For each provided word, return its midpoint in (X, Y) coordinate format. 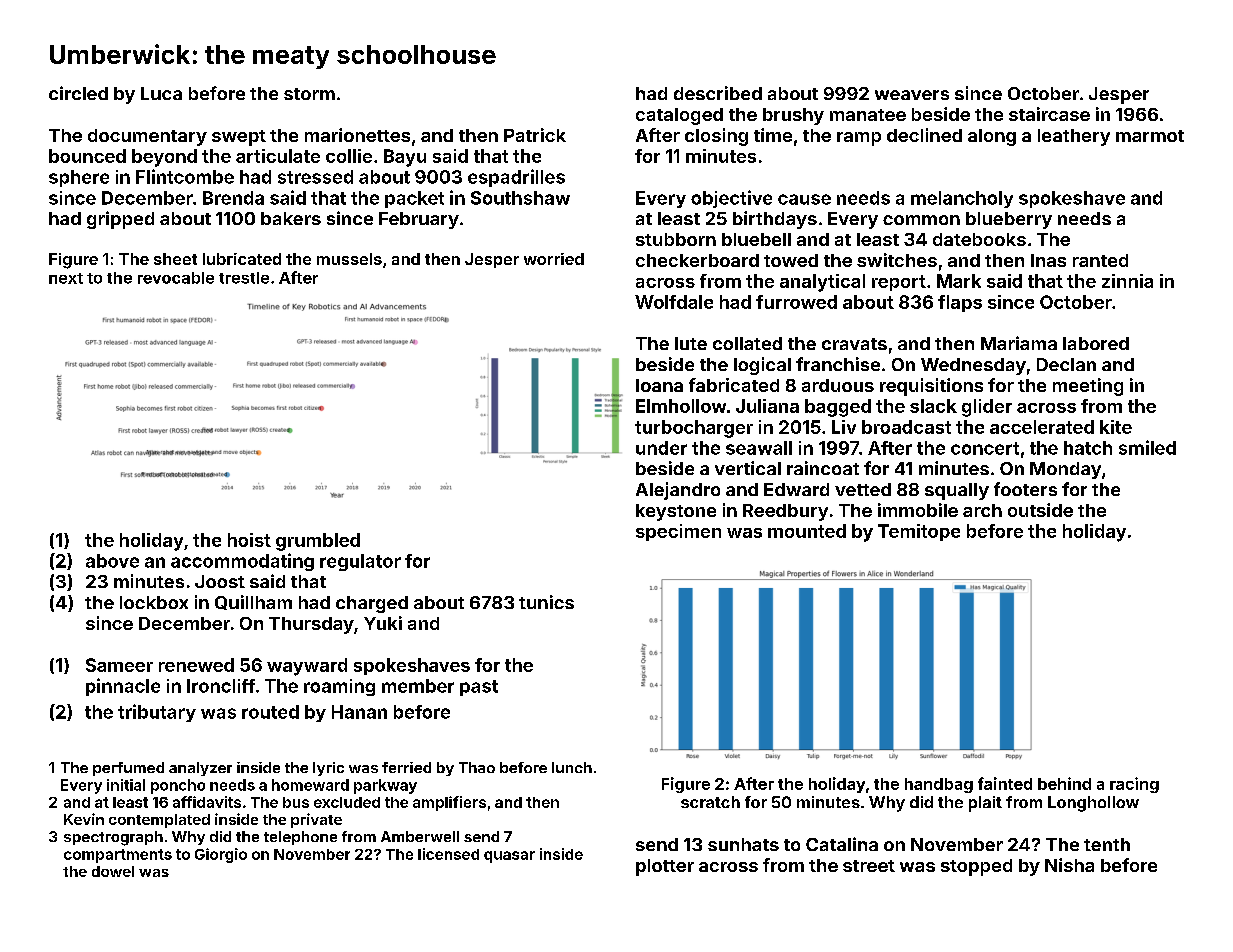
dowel (113, 871)
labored (1096, 343)
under (661, 448)
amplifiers (449, 803)
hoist (249, 540)
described (718, 93)
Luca (161, 93)
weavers (912, 95)
